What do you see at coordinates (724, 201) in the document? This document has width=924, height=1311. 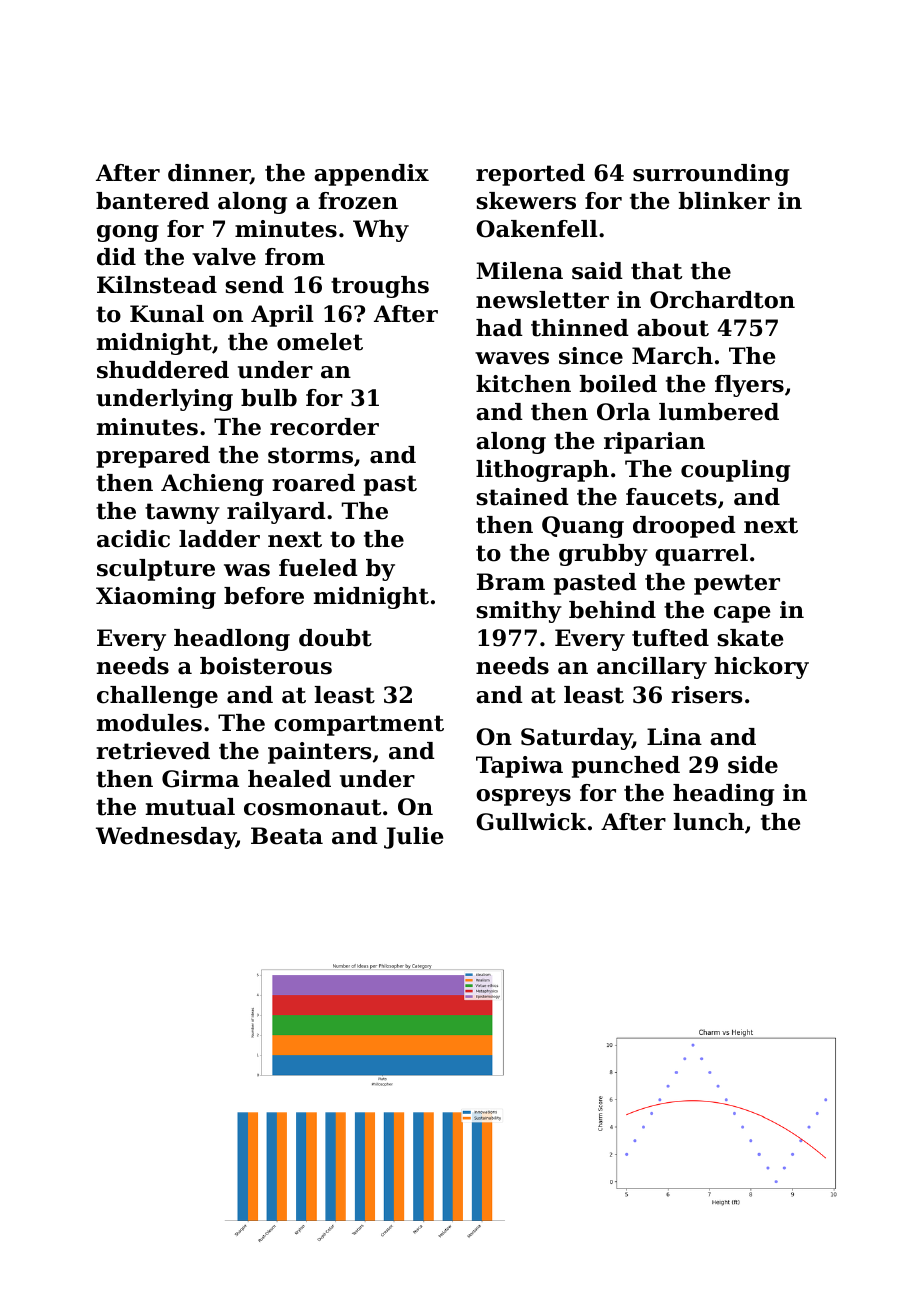 I see `blinker` at bounding box center [724, 201].
